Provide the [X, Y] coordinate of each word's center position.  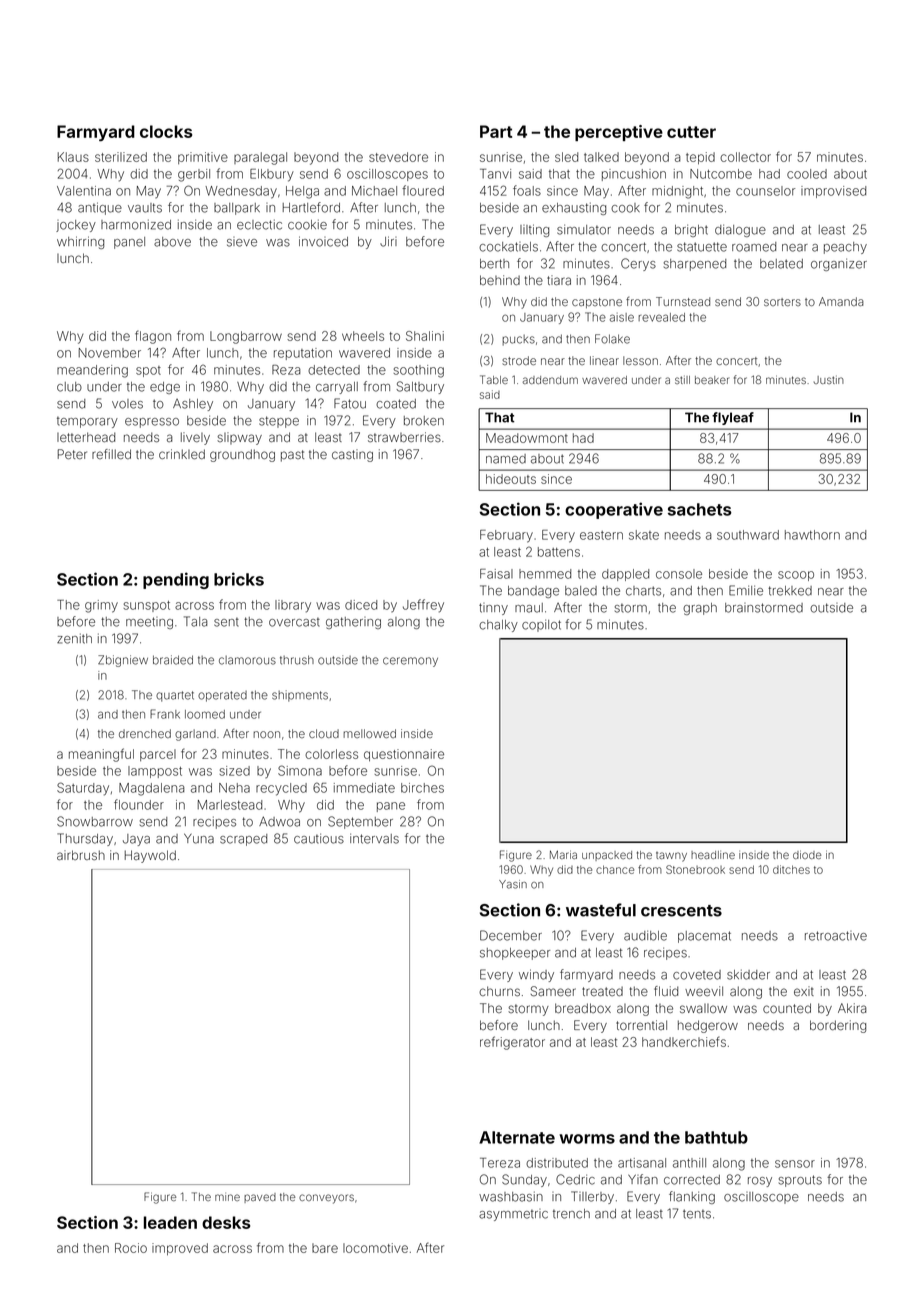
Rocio [131, 1248]
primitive [203, 158]
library [293, 606]
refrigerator [512, 1043]
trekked [790, 591]
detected [334, 370]
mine [227, 1197]
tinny [493, 609]
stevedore [398, 157]
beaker [712, 380]
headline [713, 855]
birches [422, 788]
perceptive [619, 133]
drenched [145, 733]
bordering [838, 1026]
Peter [72, 454]
